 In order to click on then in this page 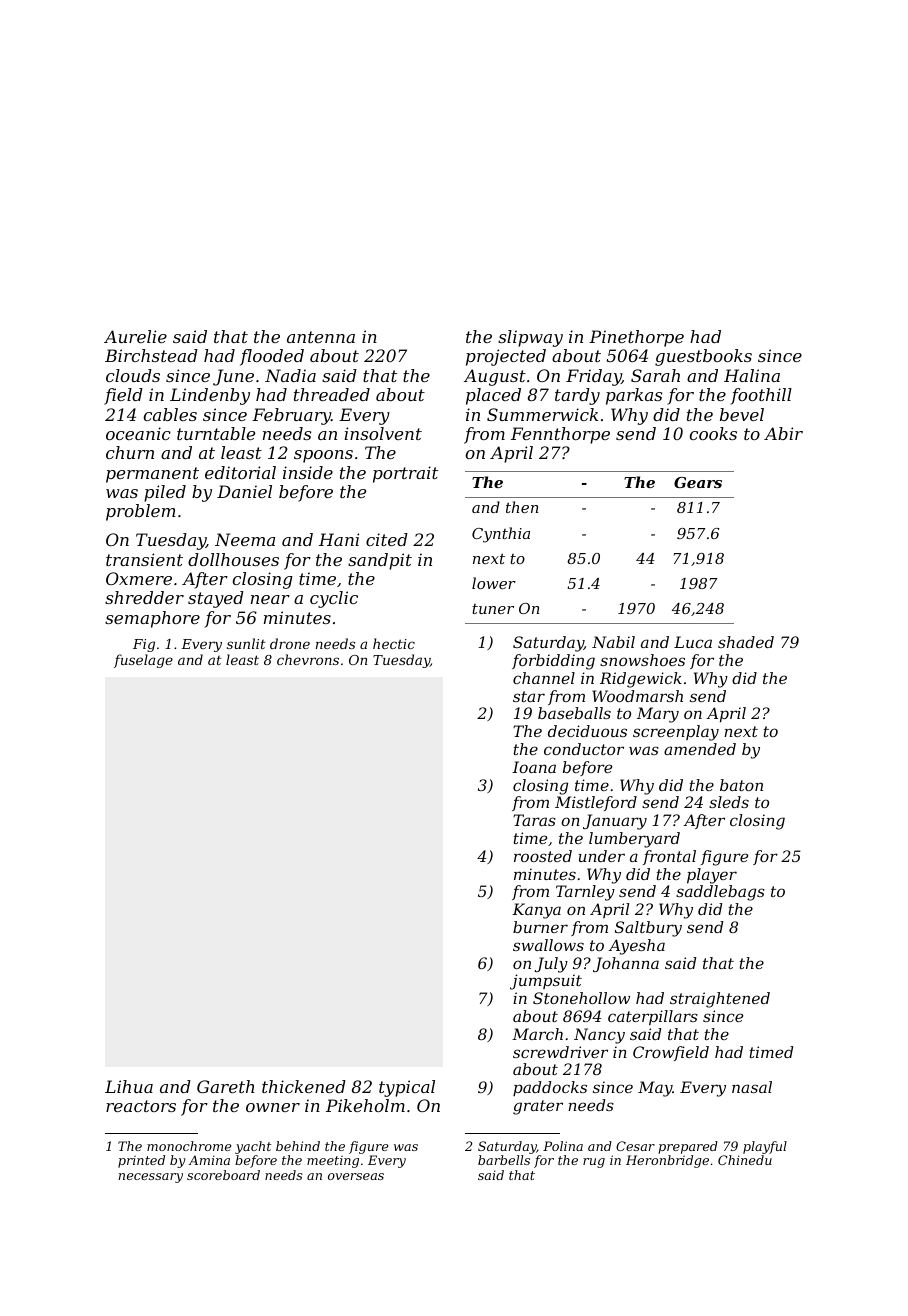, I will do `click(522, 507)`.
